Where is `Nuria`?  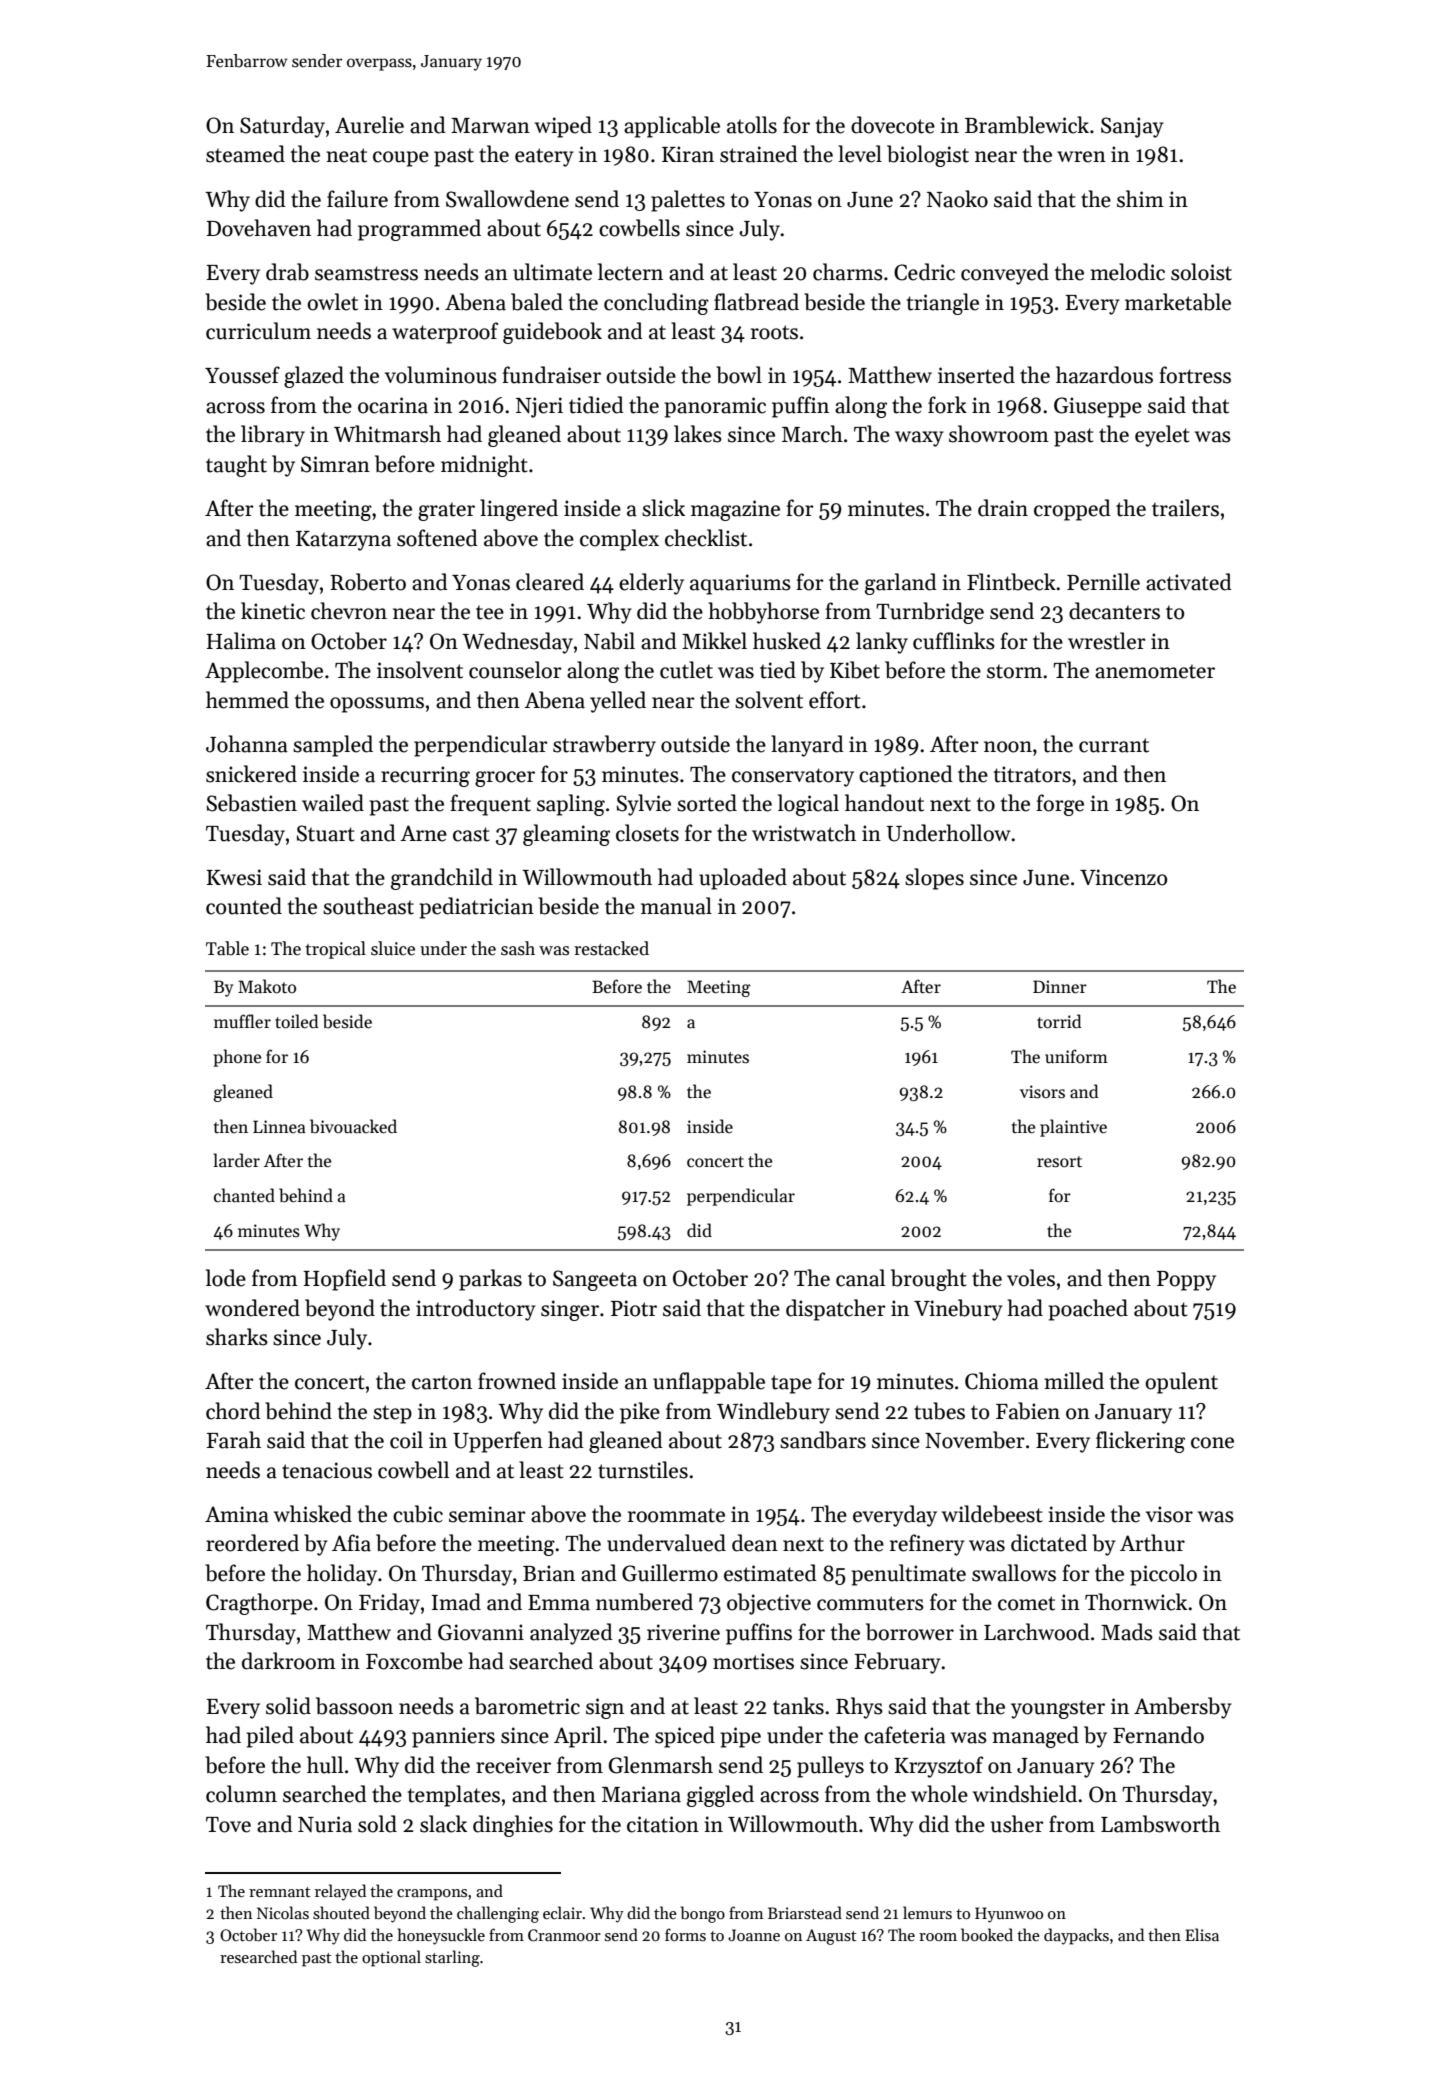
Nuria is located at coordinates (325, 1824).
